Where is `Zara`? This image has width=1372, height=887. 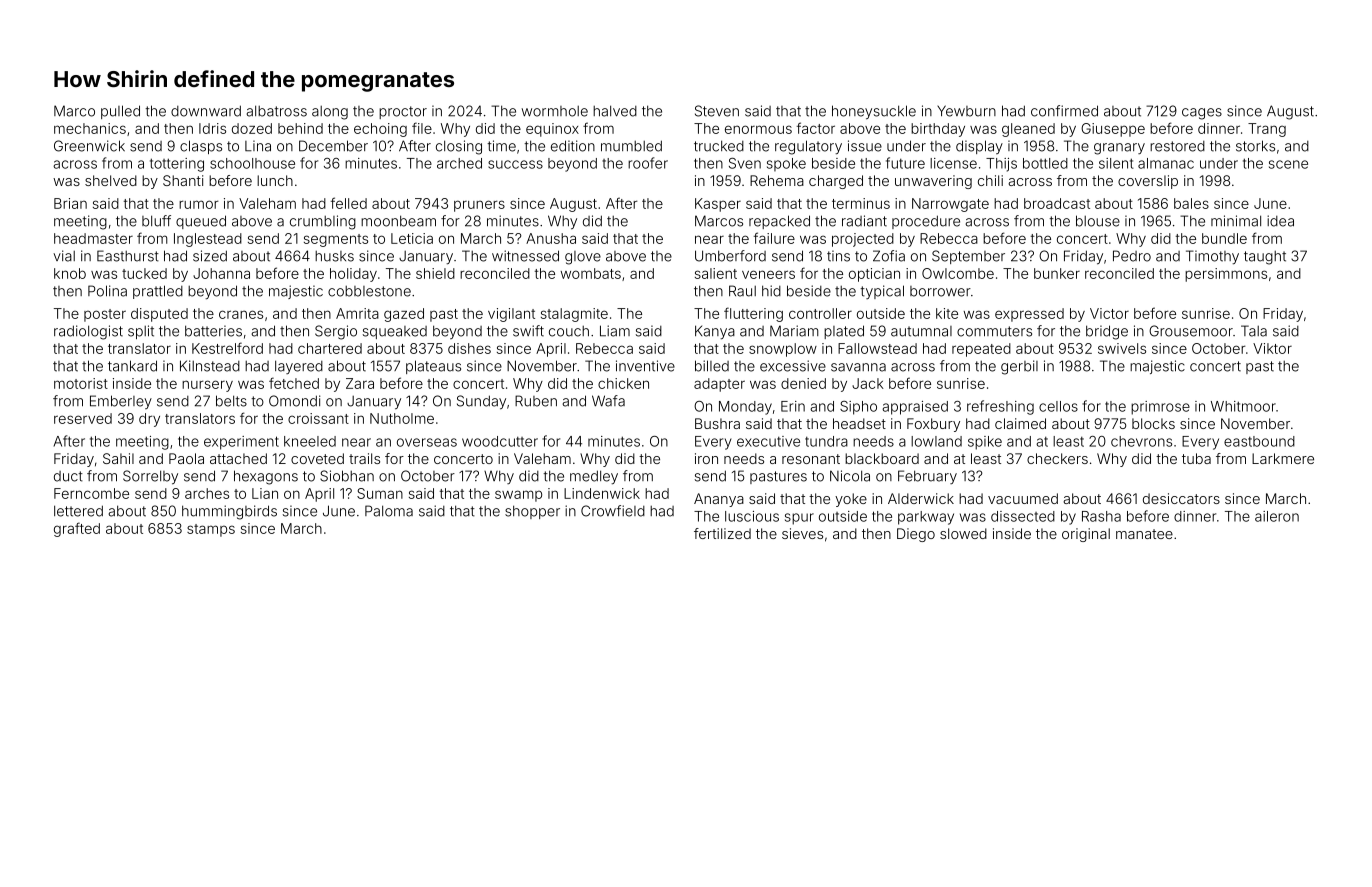 Zara is located at coordinates (360, 383).
